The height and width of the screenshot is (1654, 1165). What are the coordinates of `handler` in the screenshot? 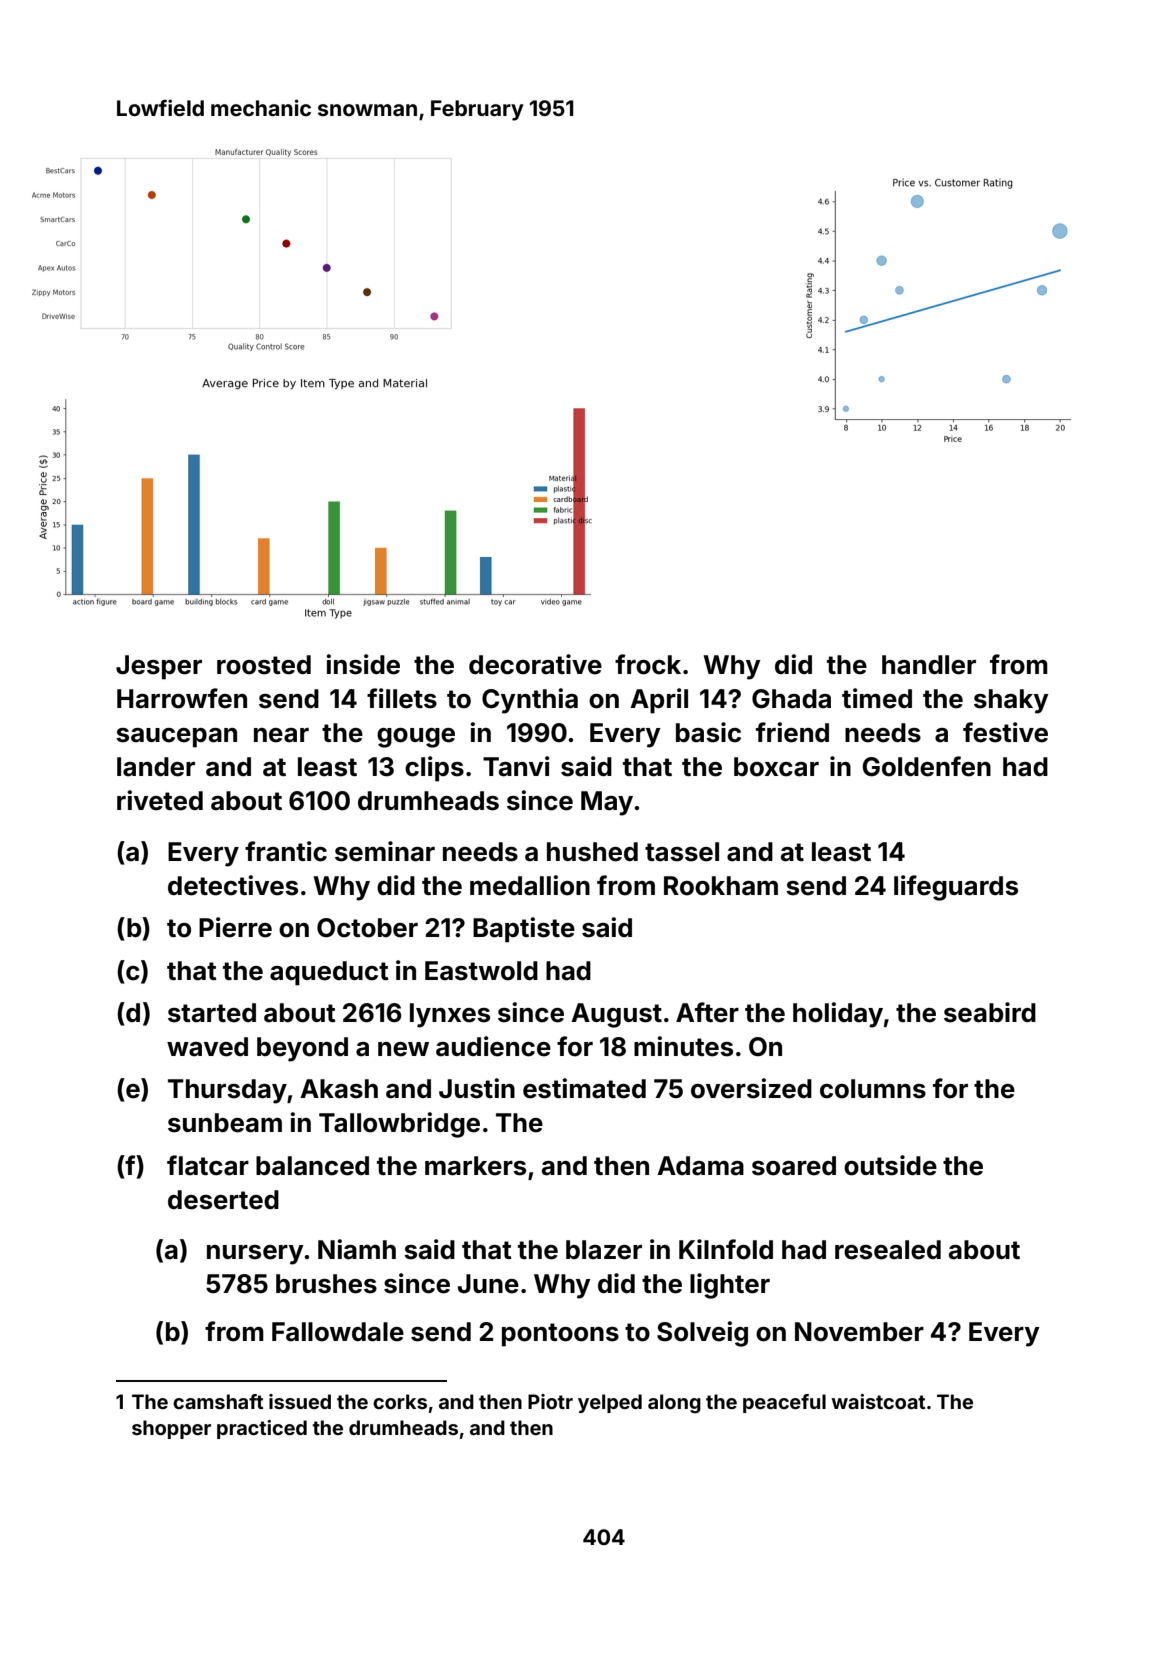 It's located at (929, 665).
